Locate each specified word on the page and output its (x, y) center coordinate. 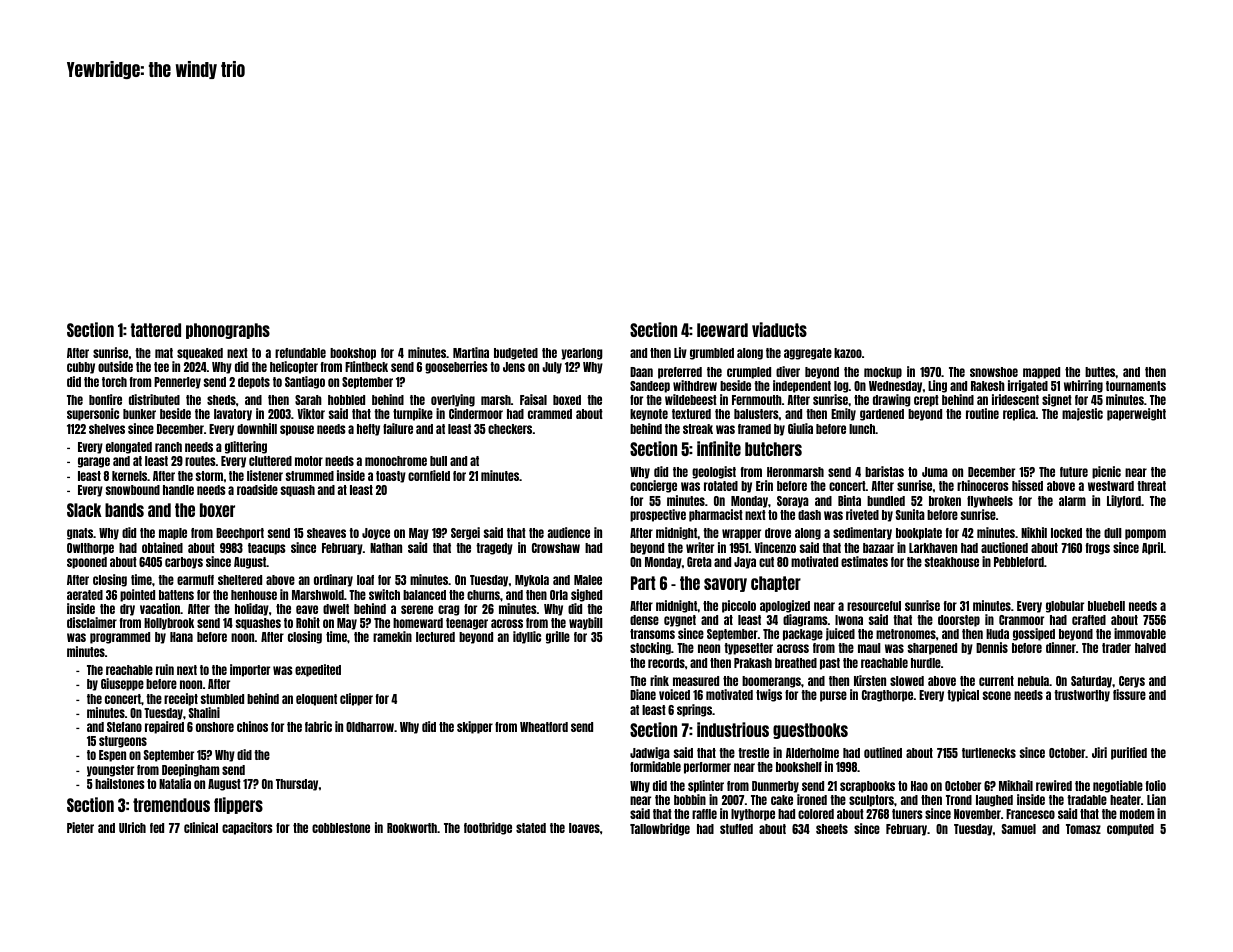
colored (816, 814)
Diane (643, 694)
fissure (1129, 694)
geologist (714, 472)
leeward (722, 330)
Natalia (175, 783)
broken (945, 501)
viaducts (779, 329)
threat (1151, 486)
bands (124, 510)
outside (115, 366)
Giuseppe (122, 684)
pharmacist (716, 515)
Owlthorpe (90, 549)
